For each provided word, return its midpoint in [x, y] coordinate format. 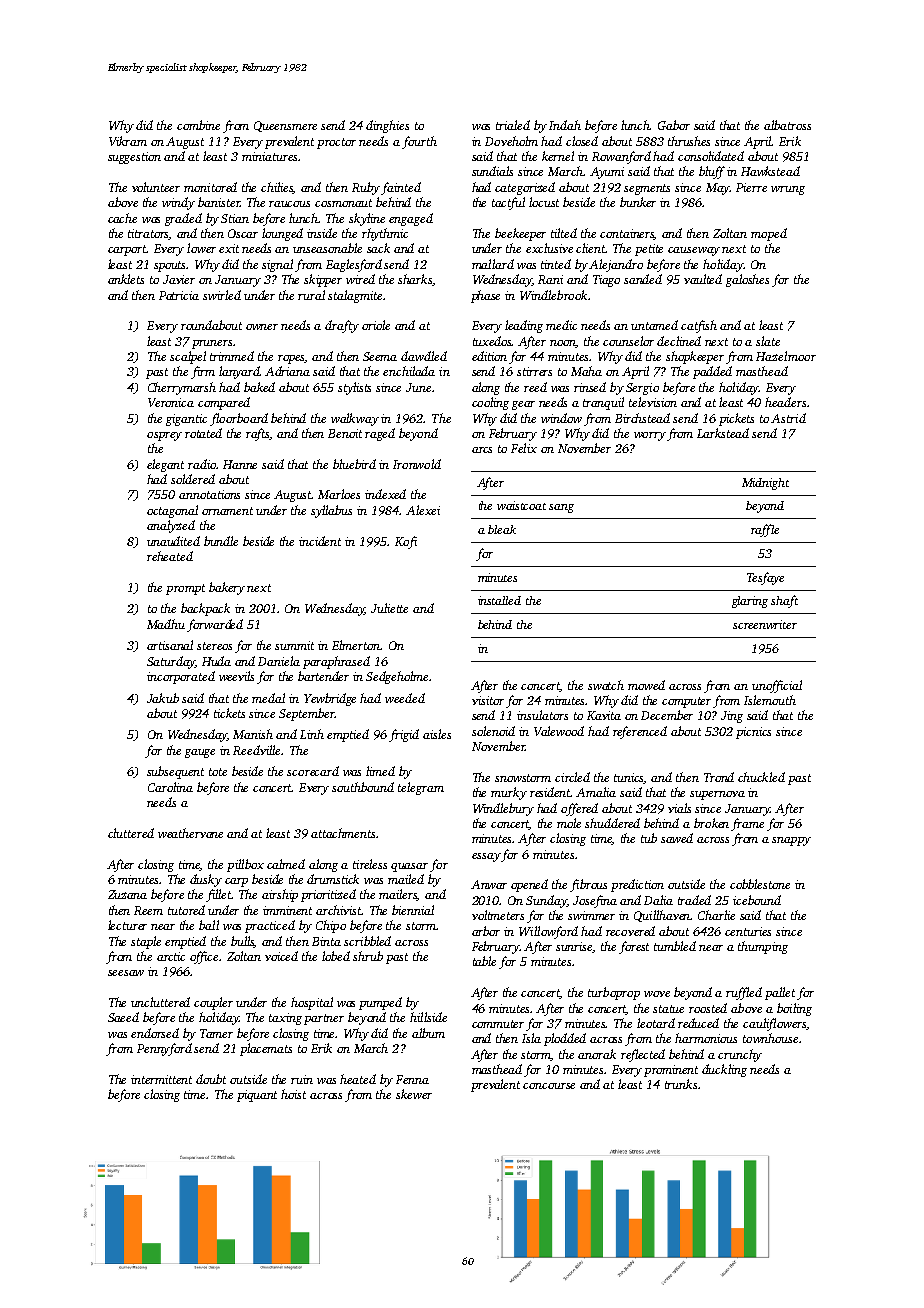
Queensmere [285, 126]
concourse [549, 1086]
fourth [419, 142]
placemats [266, 1049]
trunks [681, 1084]
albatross [787, 125]
